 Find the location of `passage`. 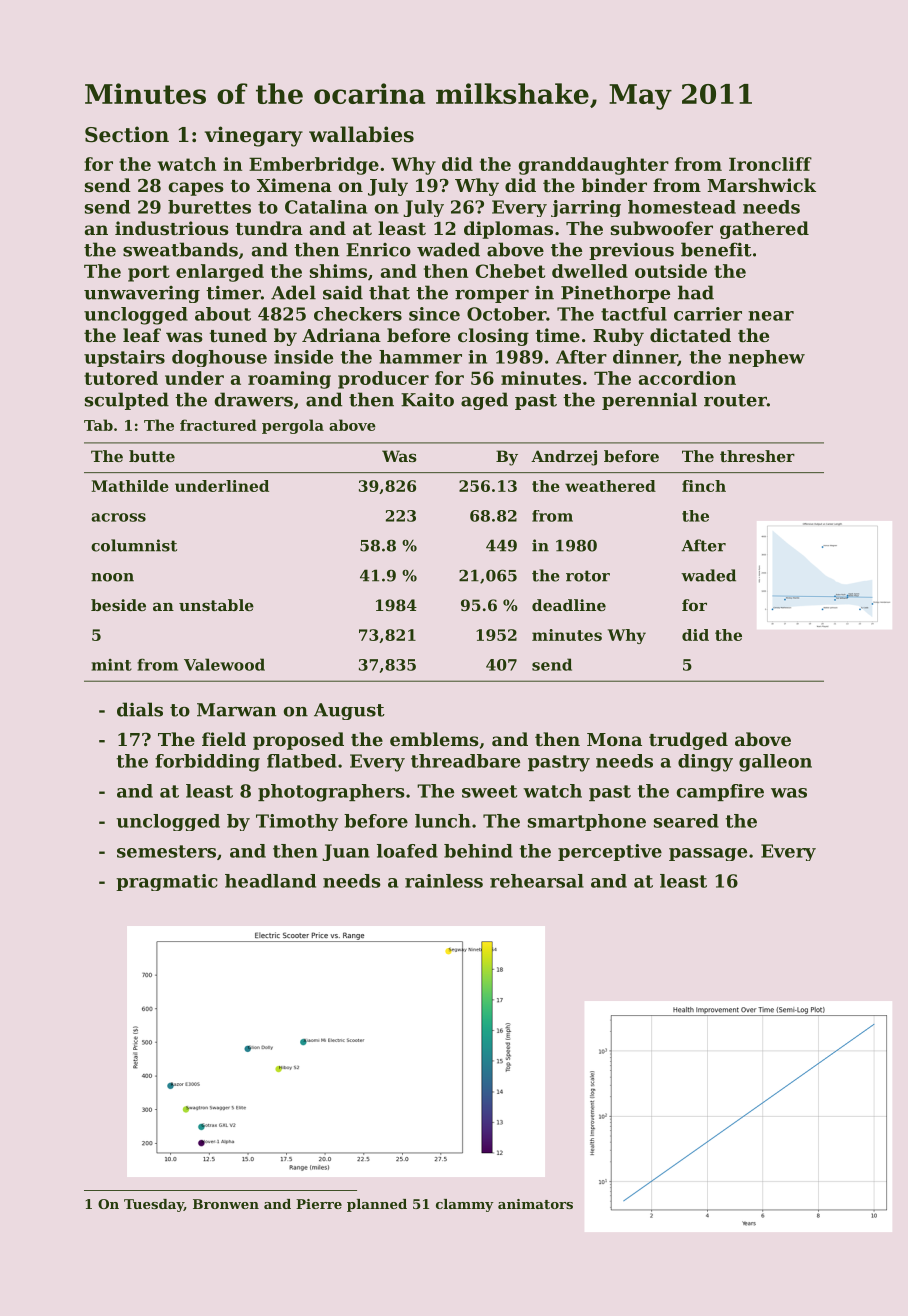

passage is located at coordinates (708, 854).
